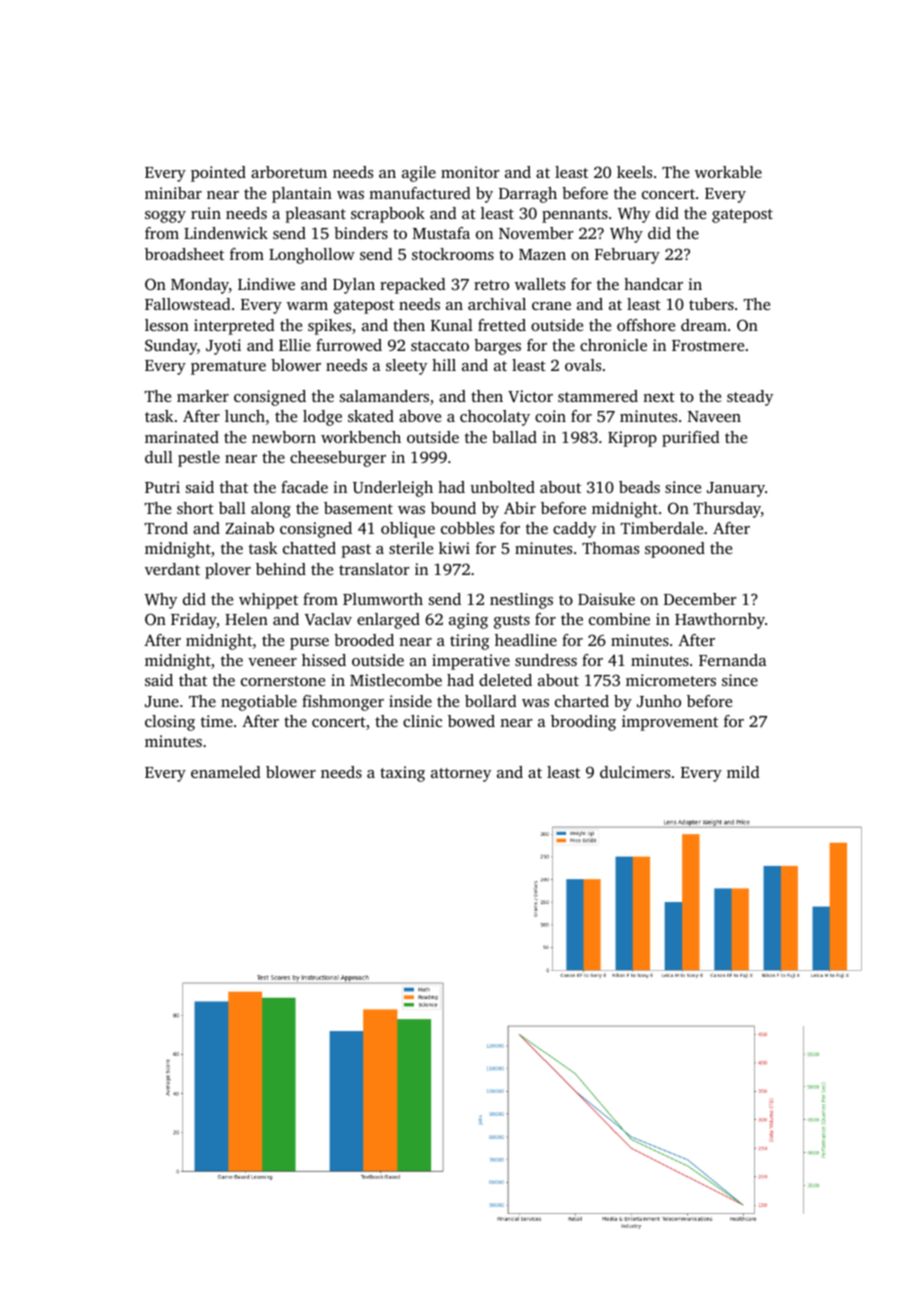 The width and height of the image is (924, 1311). Describe the element at coordinates (408, 530) in the image. I see `oblique` at that location.
